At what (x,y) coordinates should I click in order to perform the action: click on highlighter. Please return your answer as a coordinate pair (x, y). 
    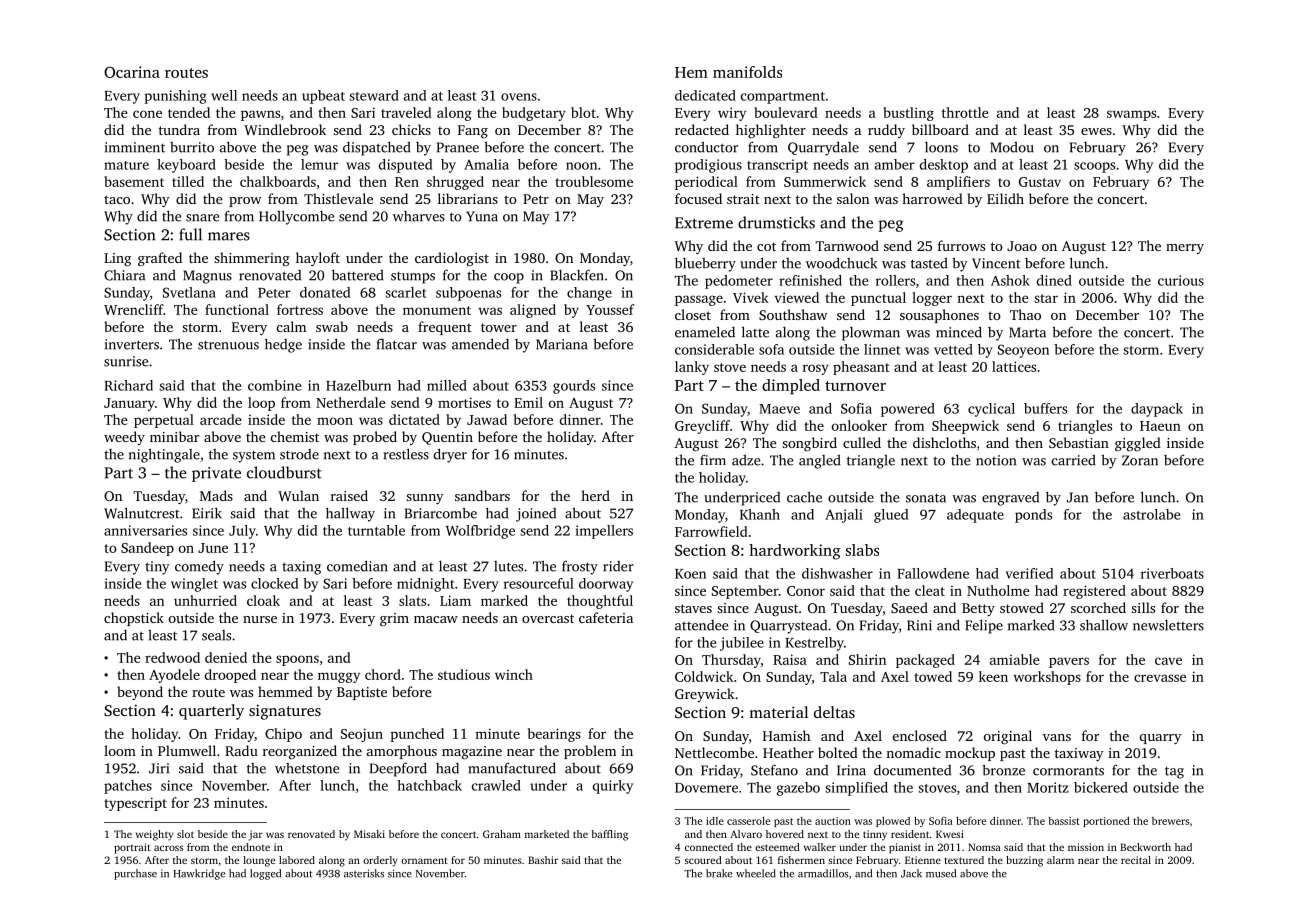
    Looking at the image, I should click on (771, 131).
